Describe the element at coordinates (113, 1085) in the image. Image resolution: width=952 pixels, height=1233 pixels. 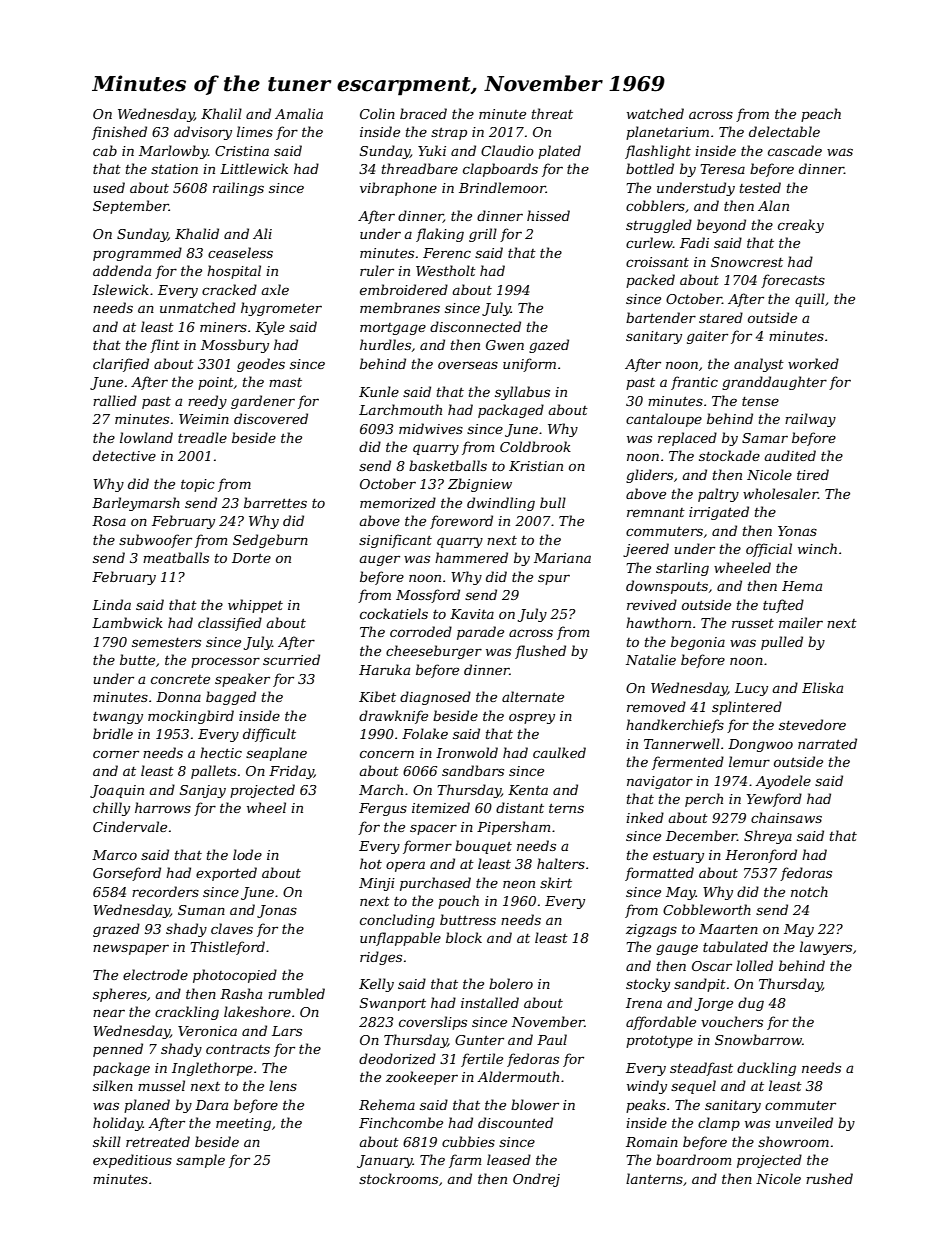
I see `silken` at that location.
